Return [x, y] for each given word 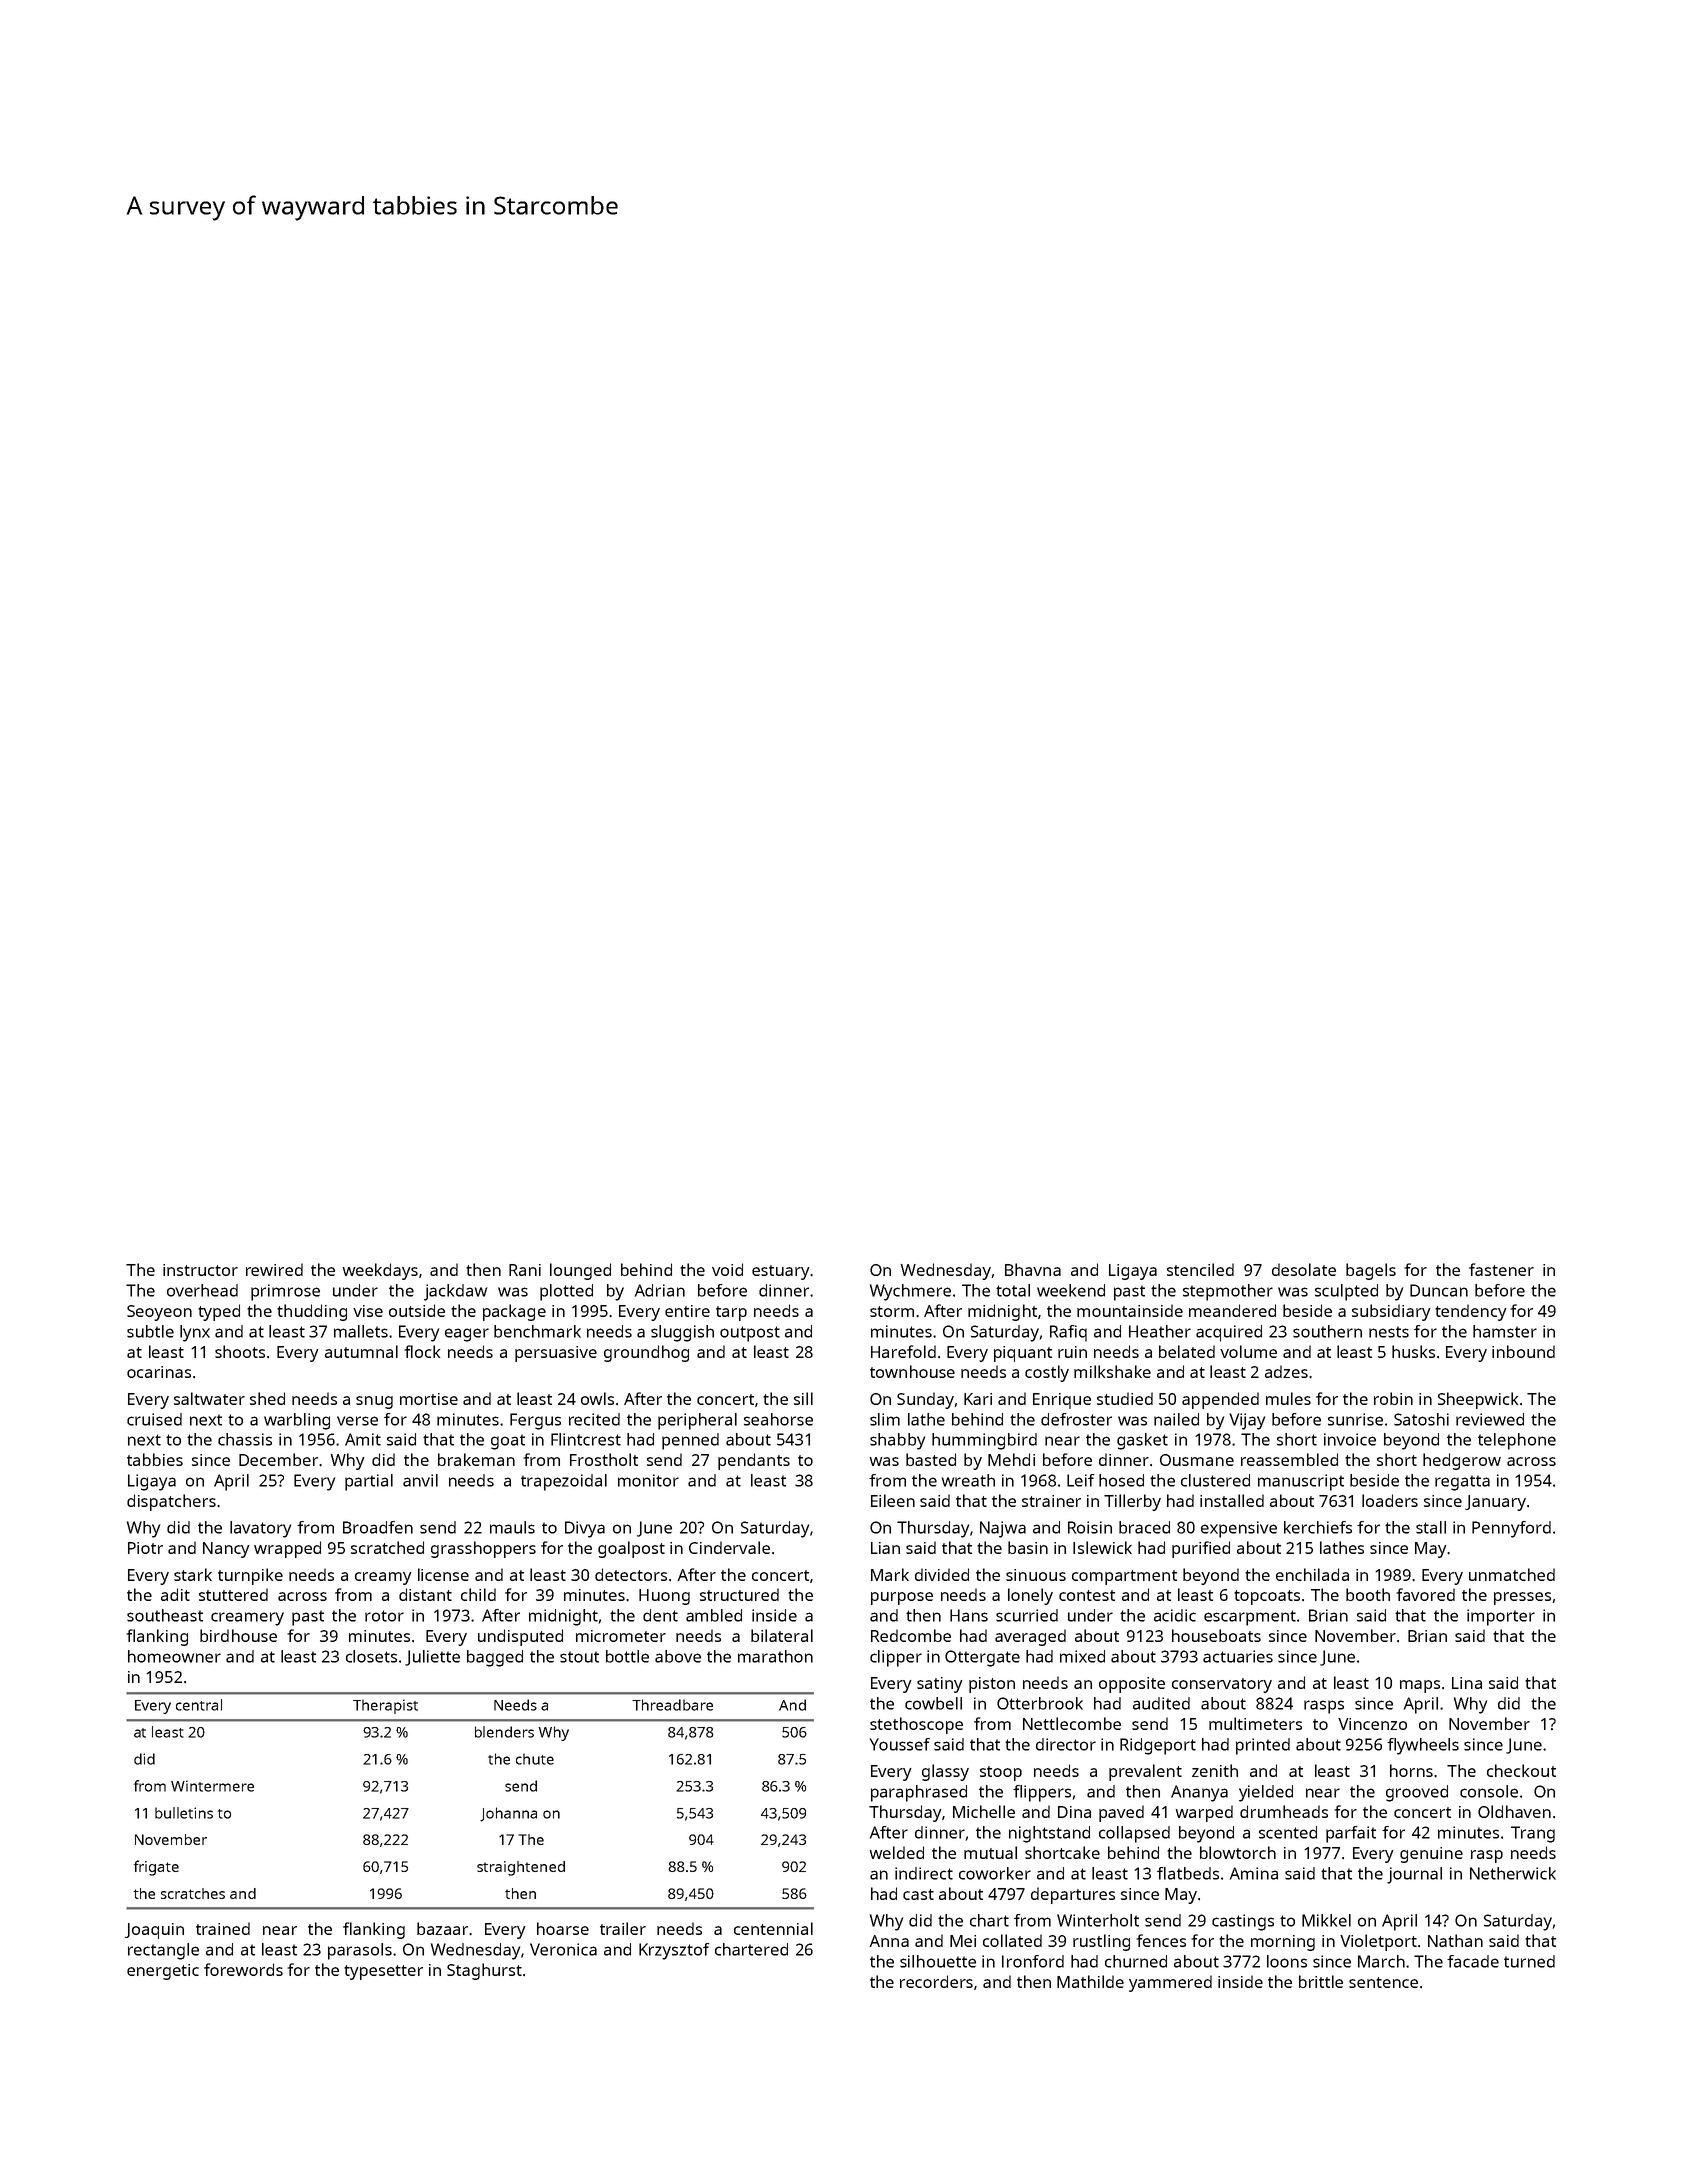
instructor [200, 1270]
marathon [775, 1656]
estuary [780, 1272]
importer [1501, 1617]
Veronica [563, 1949]
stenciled [1200, 1269]
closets [371, 1656]
